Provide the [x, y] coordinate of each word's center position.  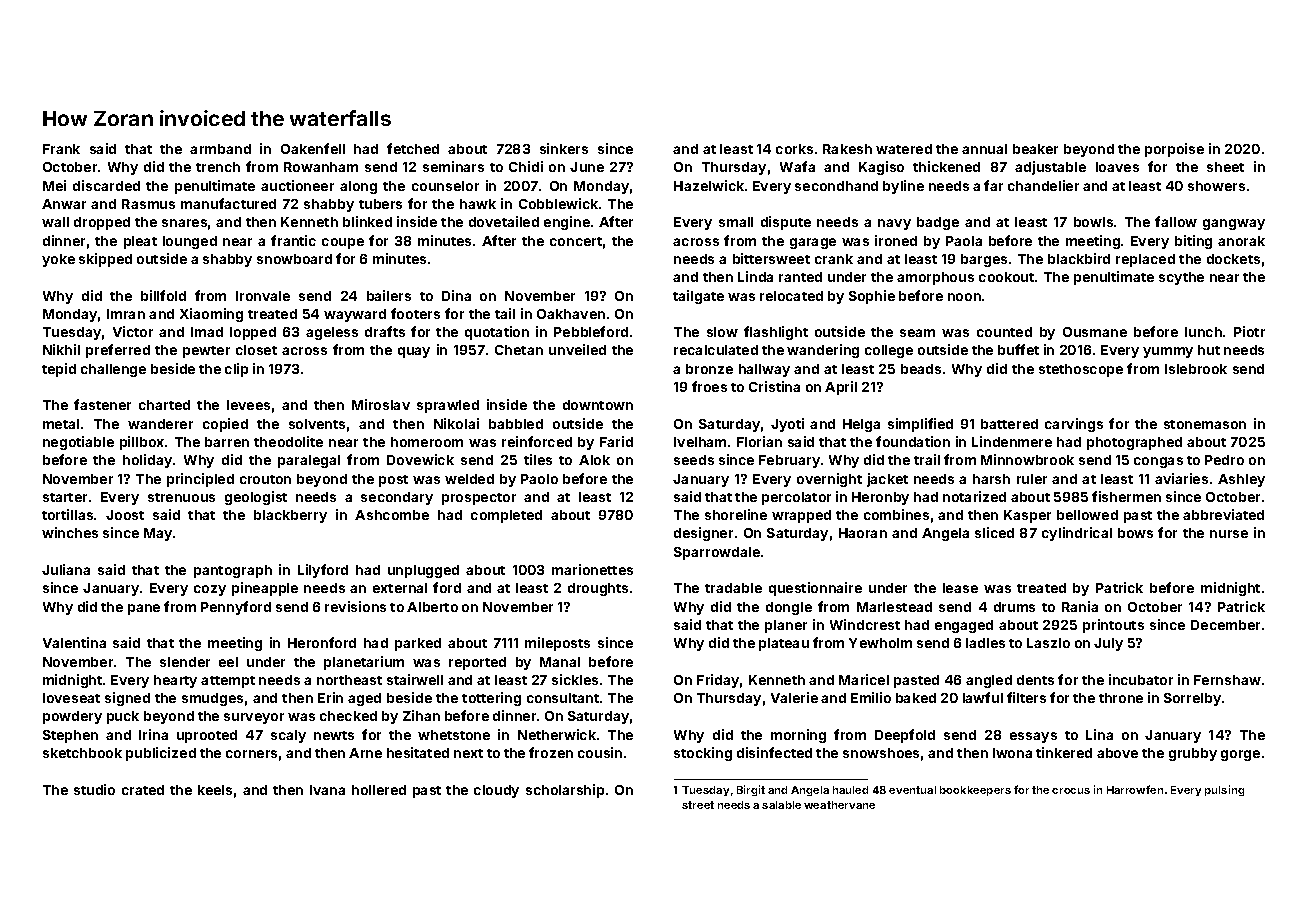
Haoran [863, 533]
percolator [796, 498]
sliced [994, 532]
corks [794, 149]
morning [798, 736]
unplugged [423, 571]
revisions [355, 606]
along [358, 187]
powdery [72, 717]
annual [984, 149]
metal [61, 424]
